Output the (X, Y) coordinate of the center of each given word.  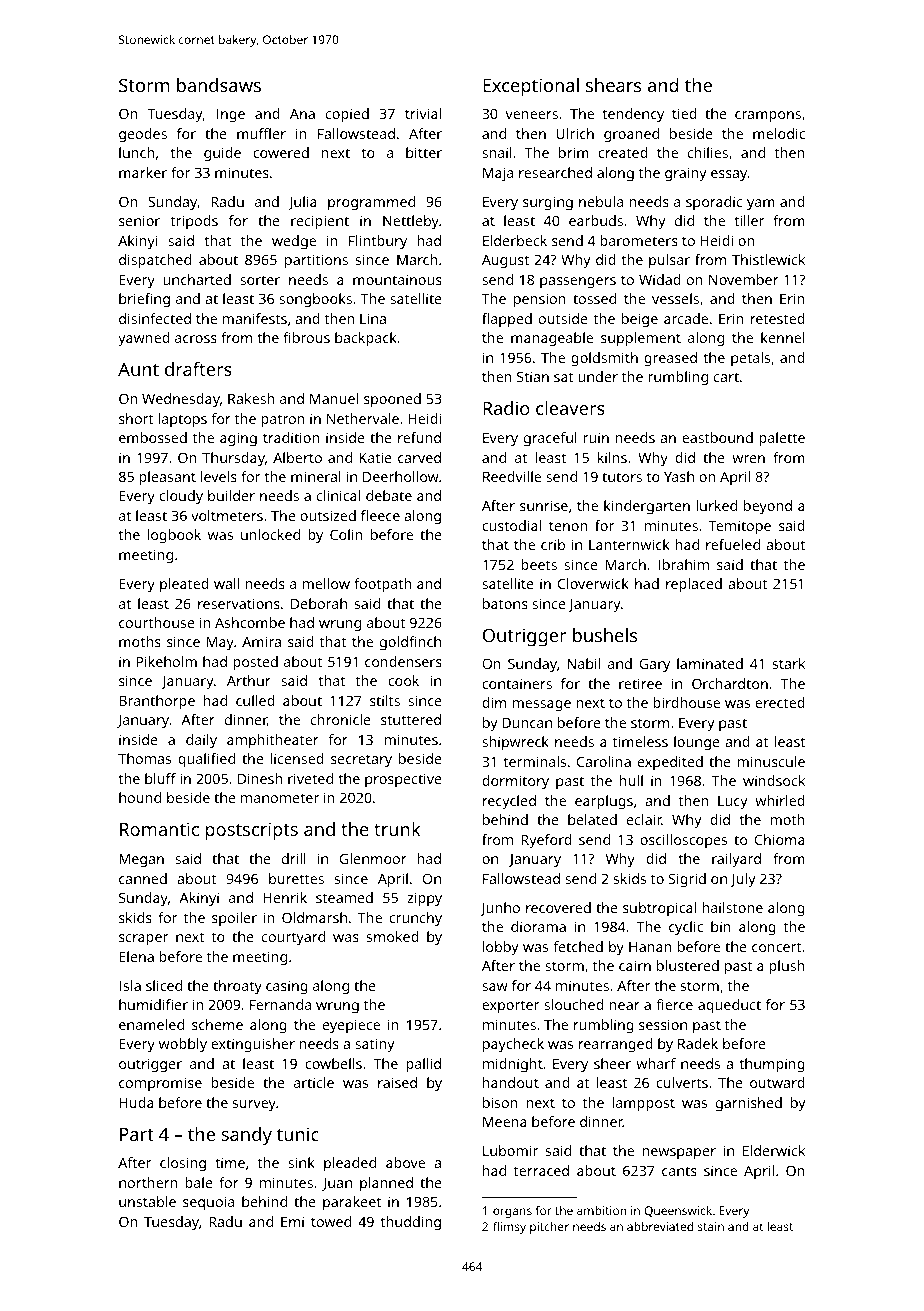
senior (139, 220)
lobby (501, 948)
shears (613, 85)
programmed (371, 203)
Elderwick (774, 1150)
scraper (143, 940)
